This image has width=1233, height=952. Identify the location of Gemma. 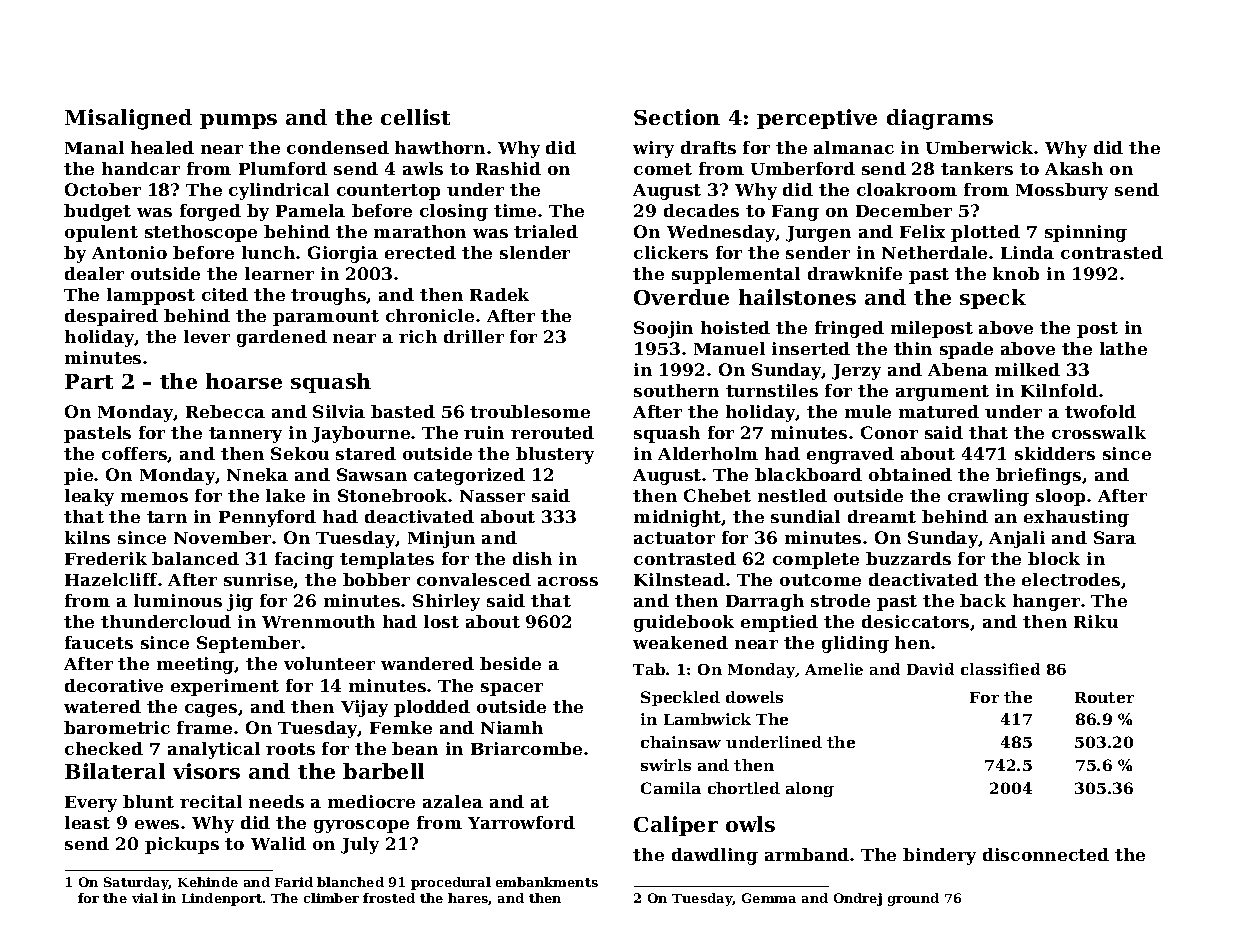
(769, 898).
